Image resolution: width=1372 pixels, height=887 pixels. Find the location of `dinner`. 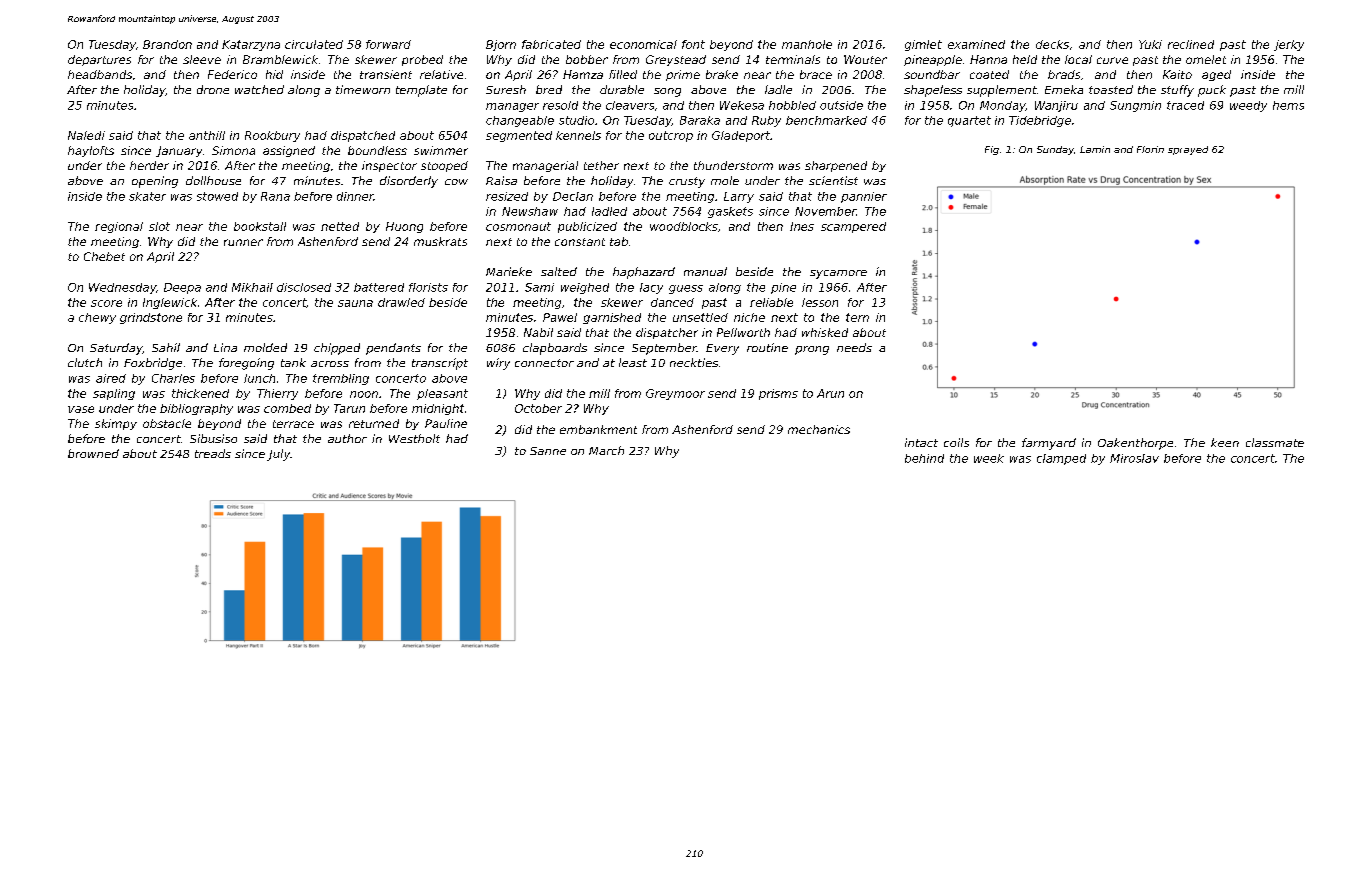

dinner is located at coordinates (355, 196).
